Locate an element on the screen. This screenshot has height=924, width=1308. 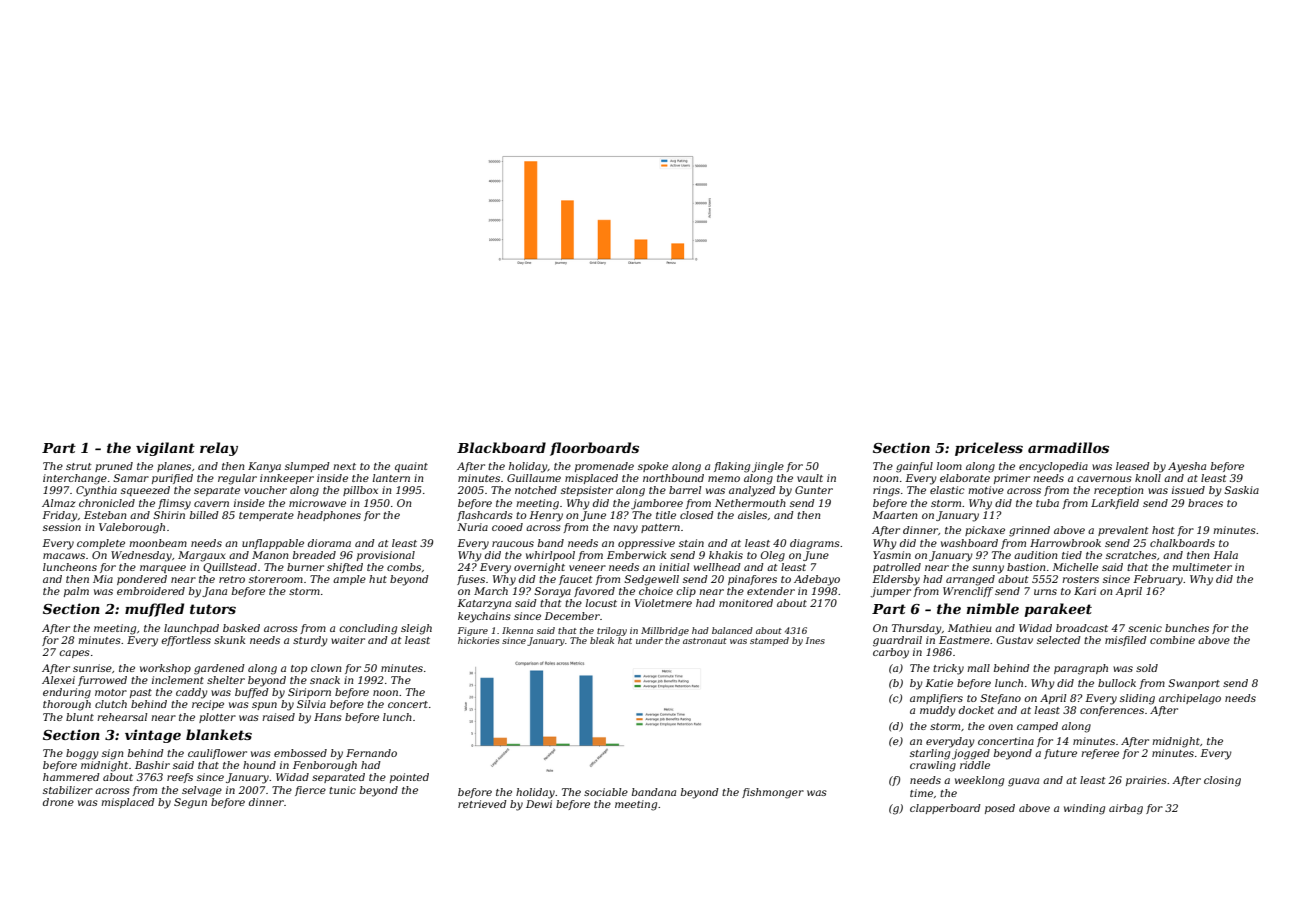
buffed is located at coordinates (252, 693).
